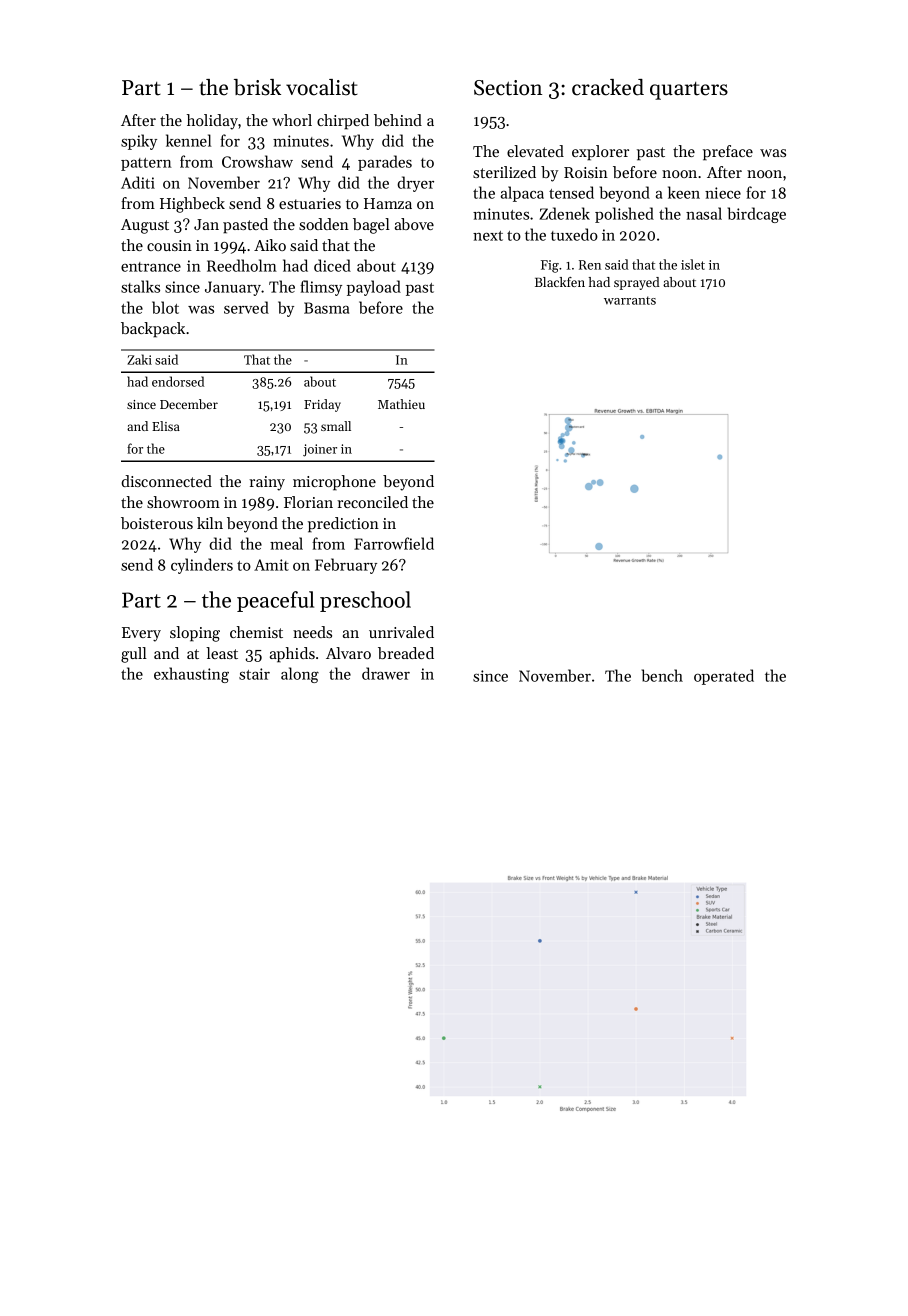 The width and height of the screenshot is (908, 1316). What do you see at coordinates (292, 655) in the screenshot?
I see `aphids` at bounding box center [292, 655].
